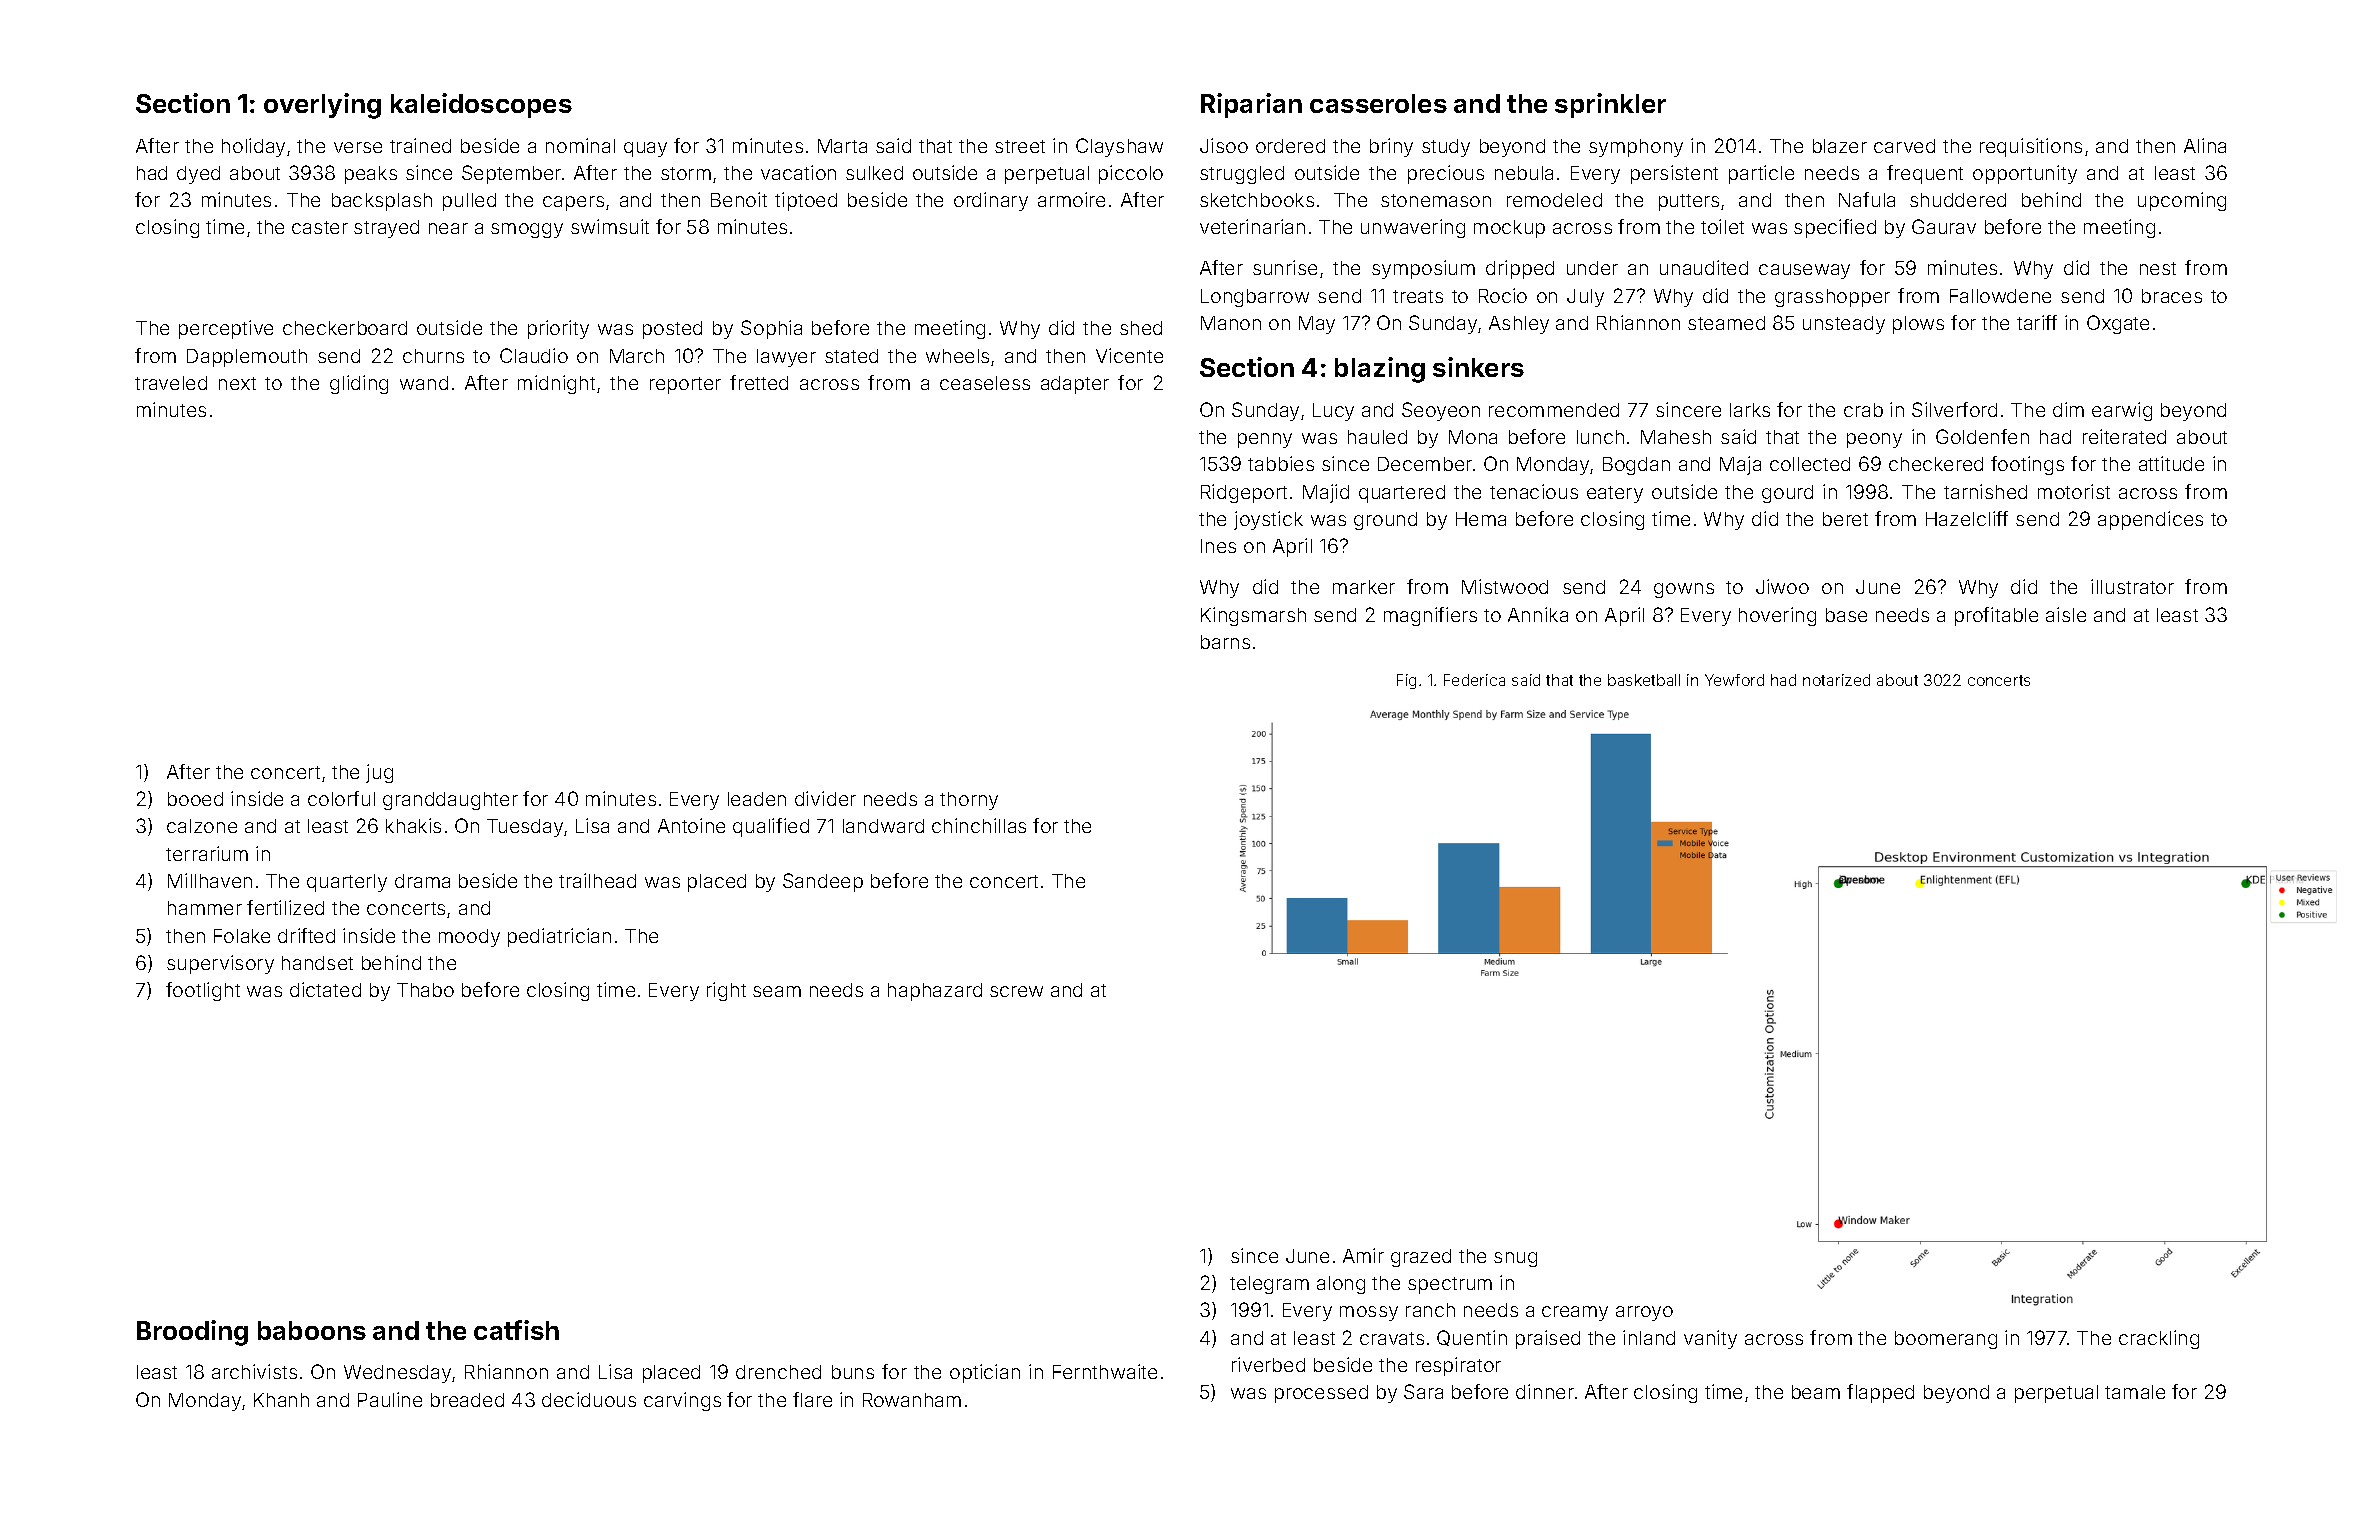  What do you see at coordinates (2122, 411) in the screenshot?
I see `earwig` at bounding box center [2122, 411].
